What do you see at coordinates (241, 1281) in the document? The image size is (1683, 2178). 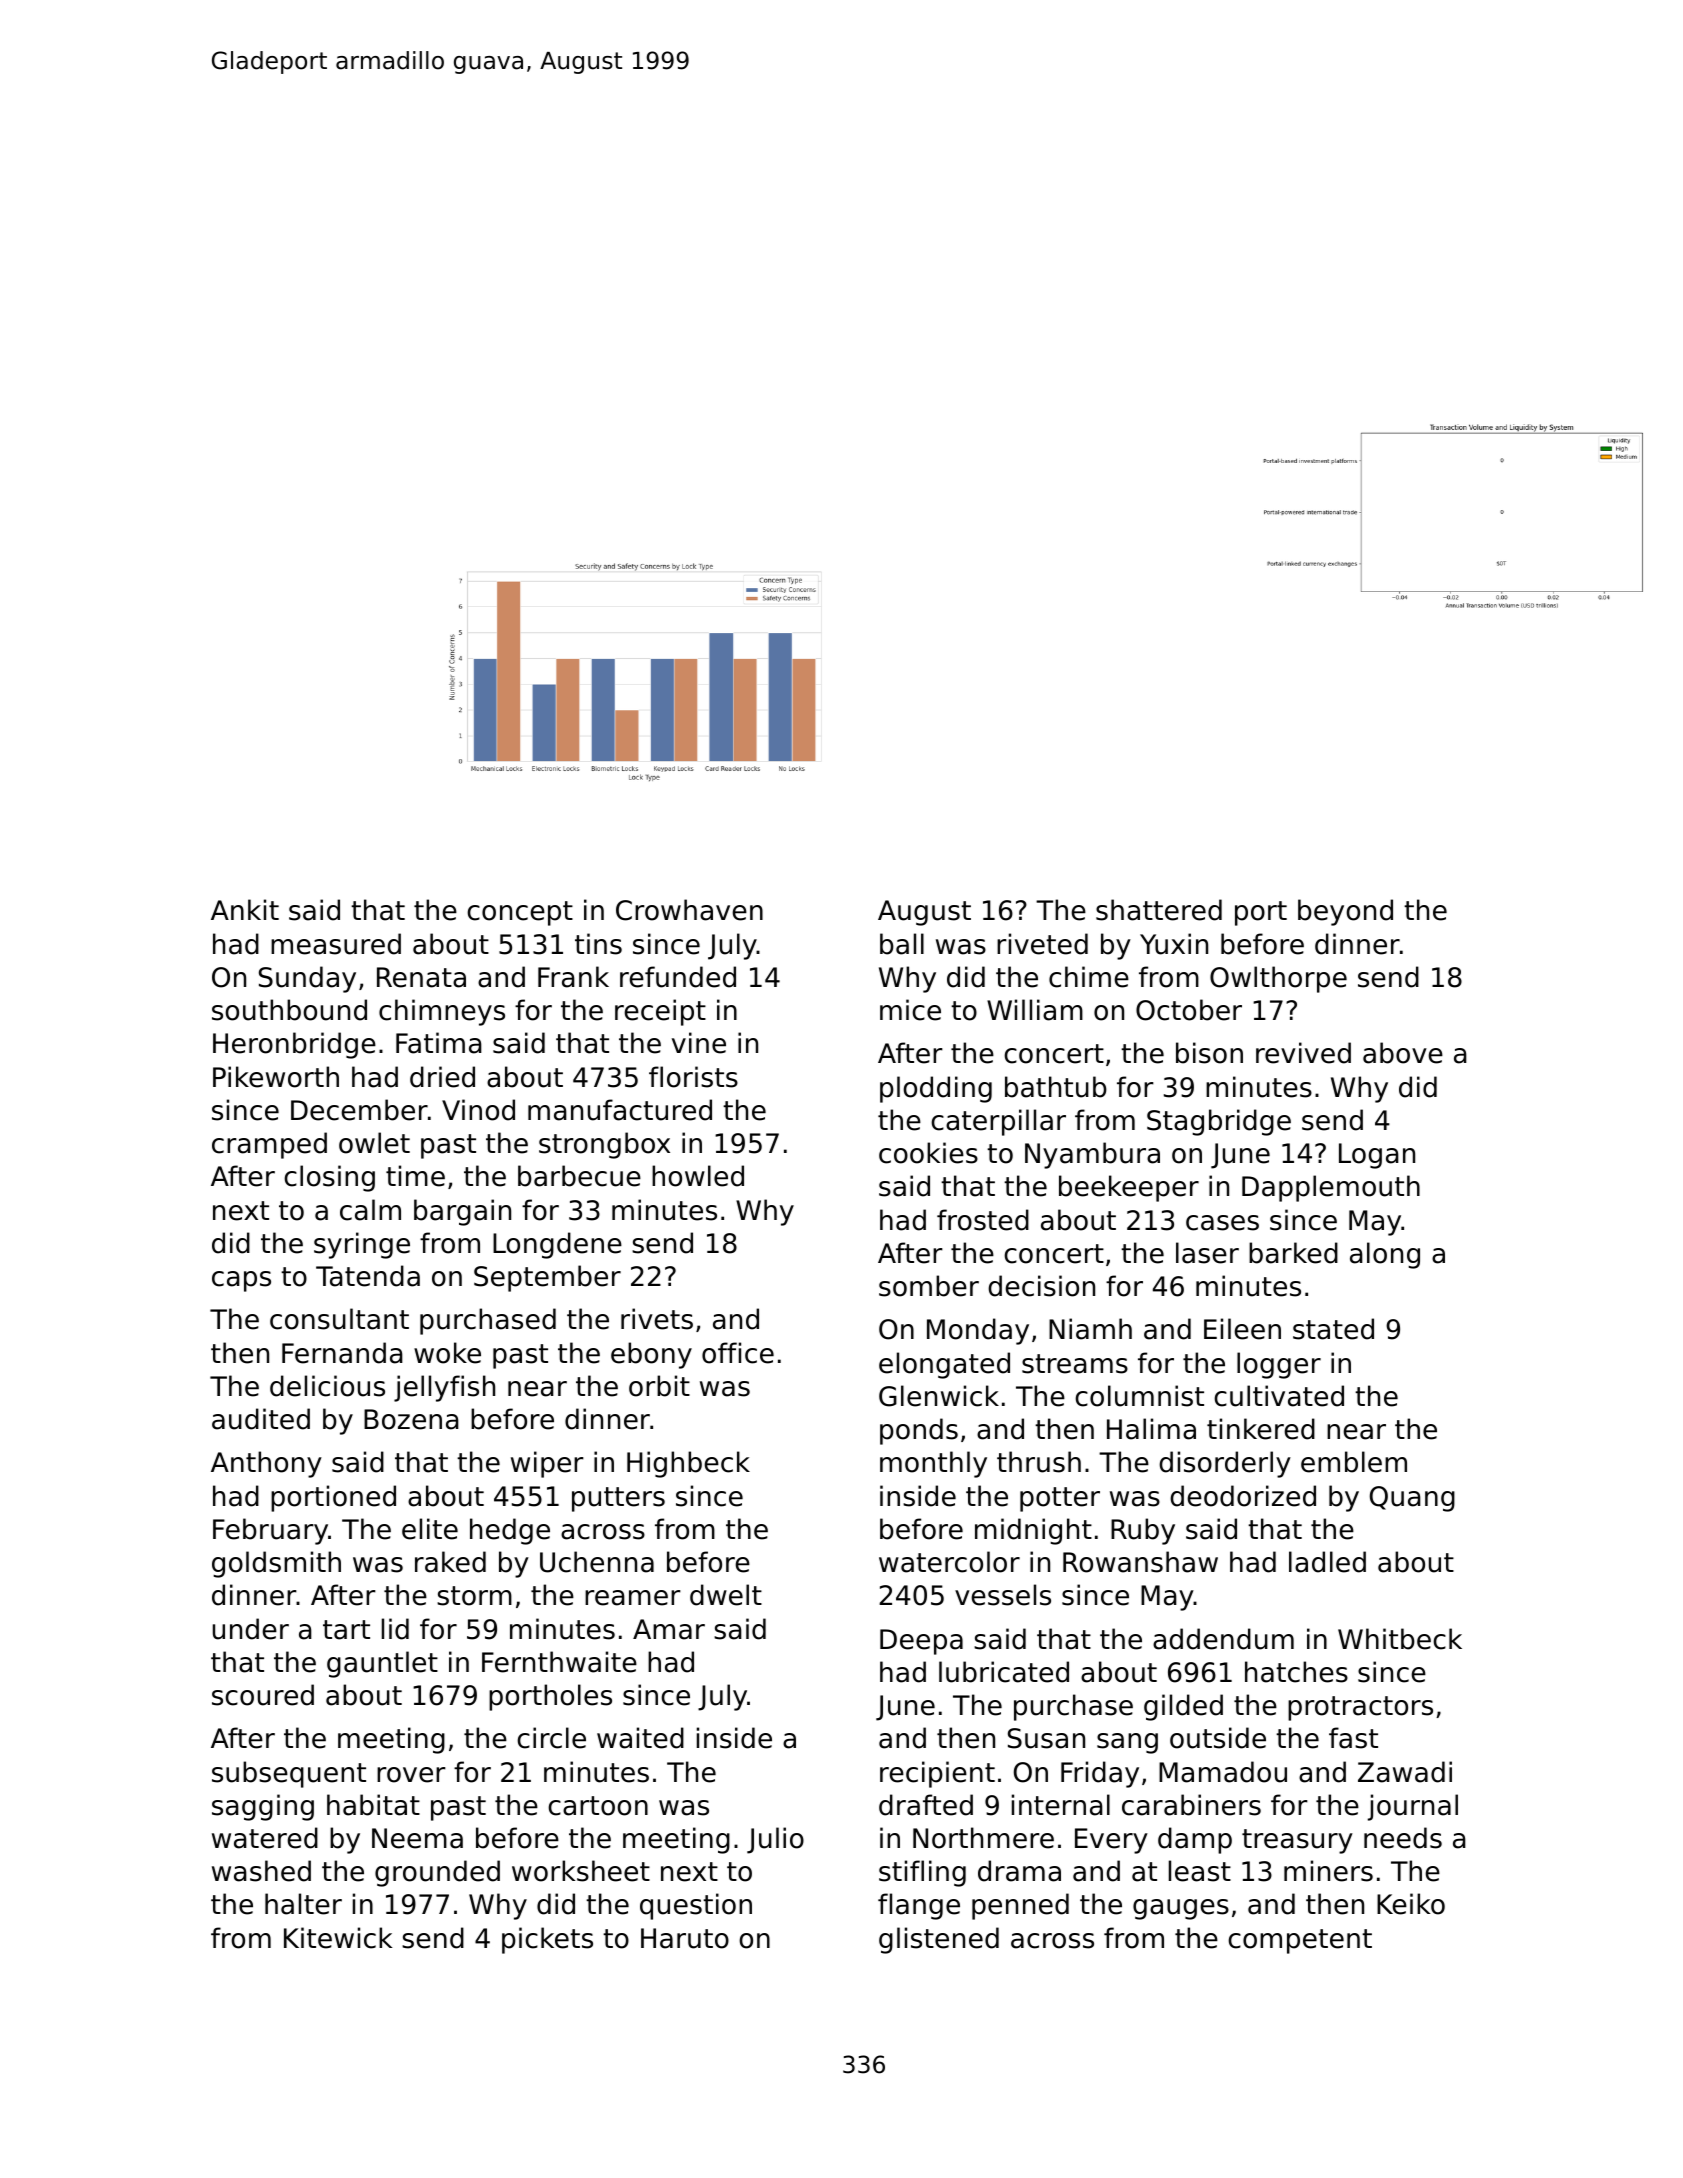 I see `caps` at bounding box center [241, 1281].
